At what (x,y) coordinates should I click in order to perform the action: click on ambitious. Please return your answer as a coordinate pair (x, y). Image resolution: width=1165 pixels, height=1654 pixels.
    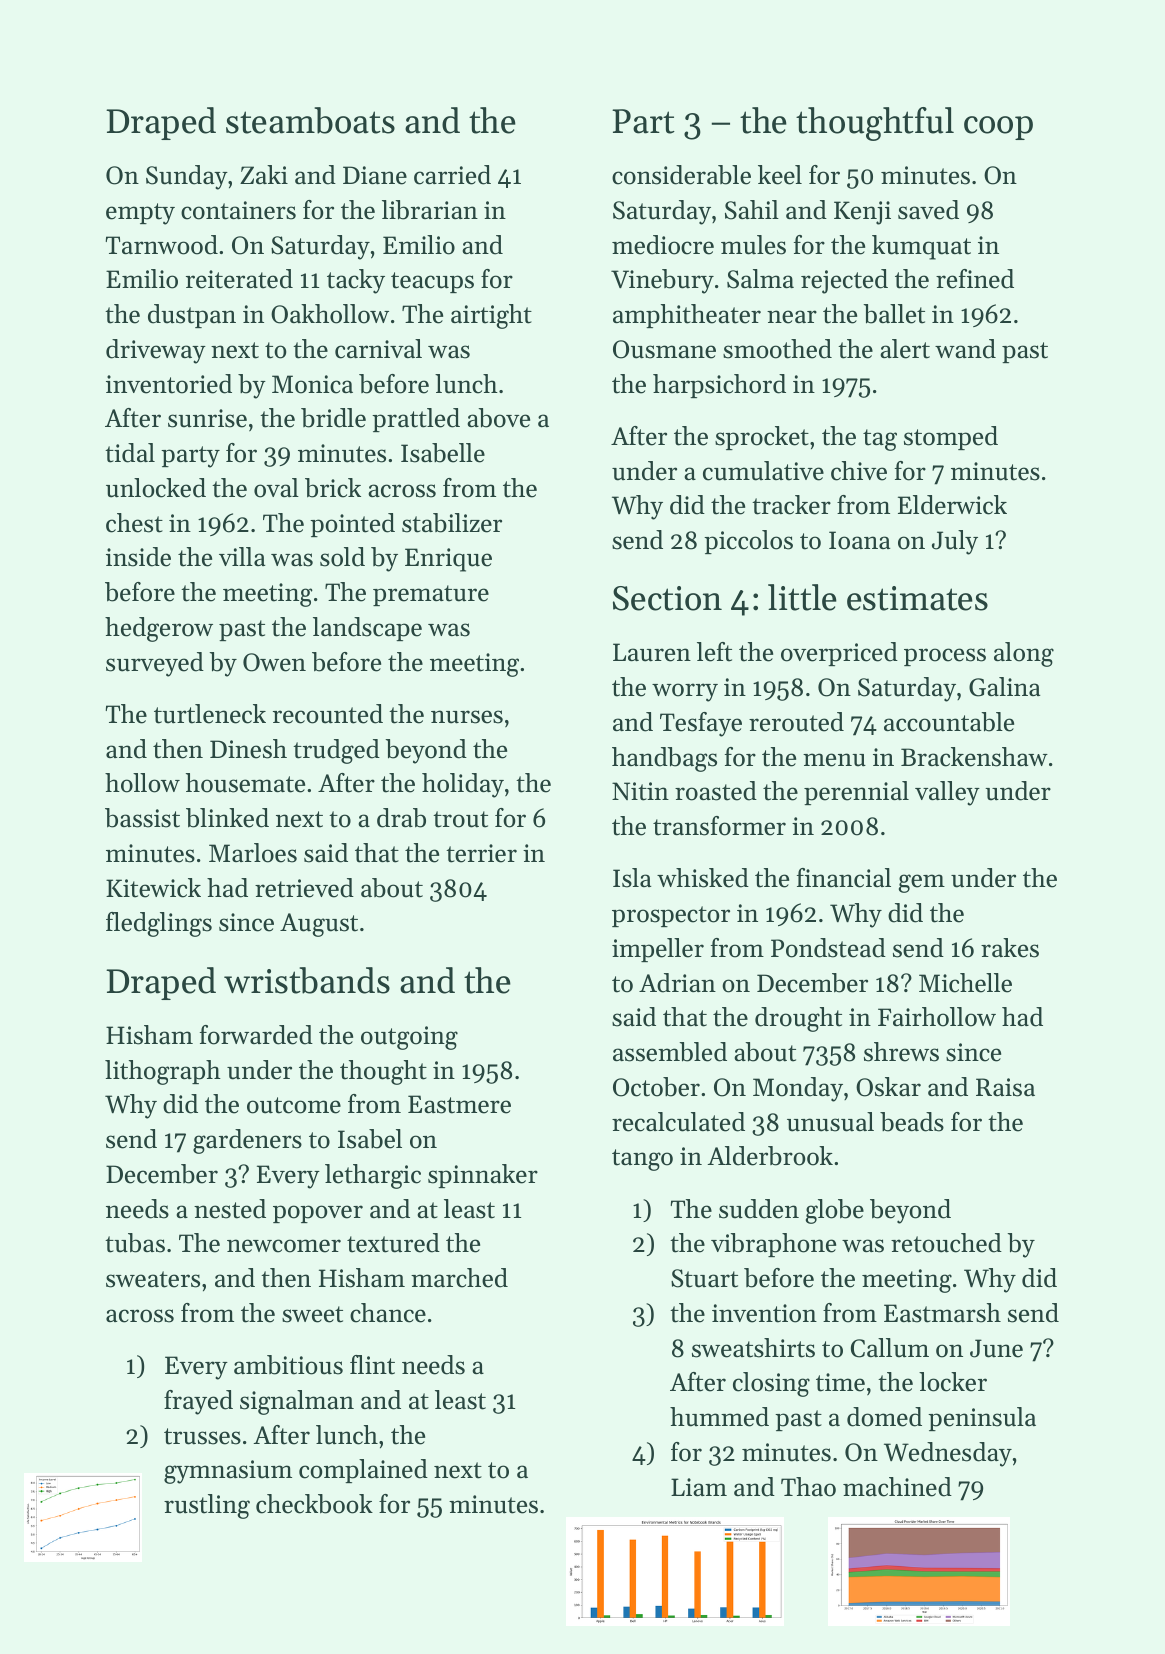
    Looking at the image, I should click on (288, 1365).
